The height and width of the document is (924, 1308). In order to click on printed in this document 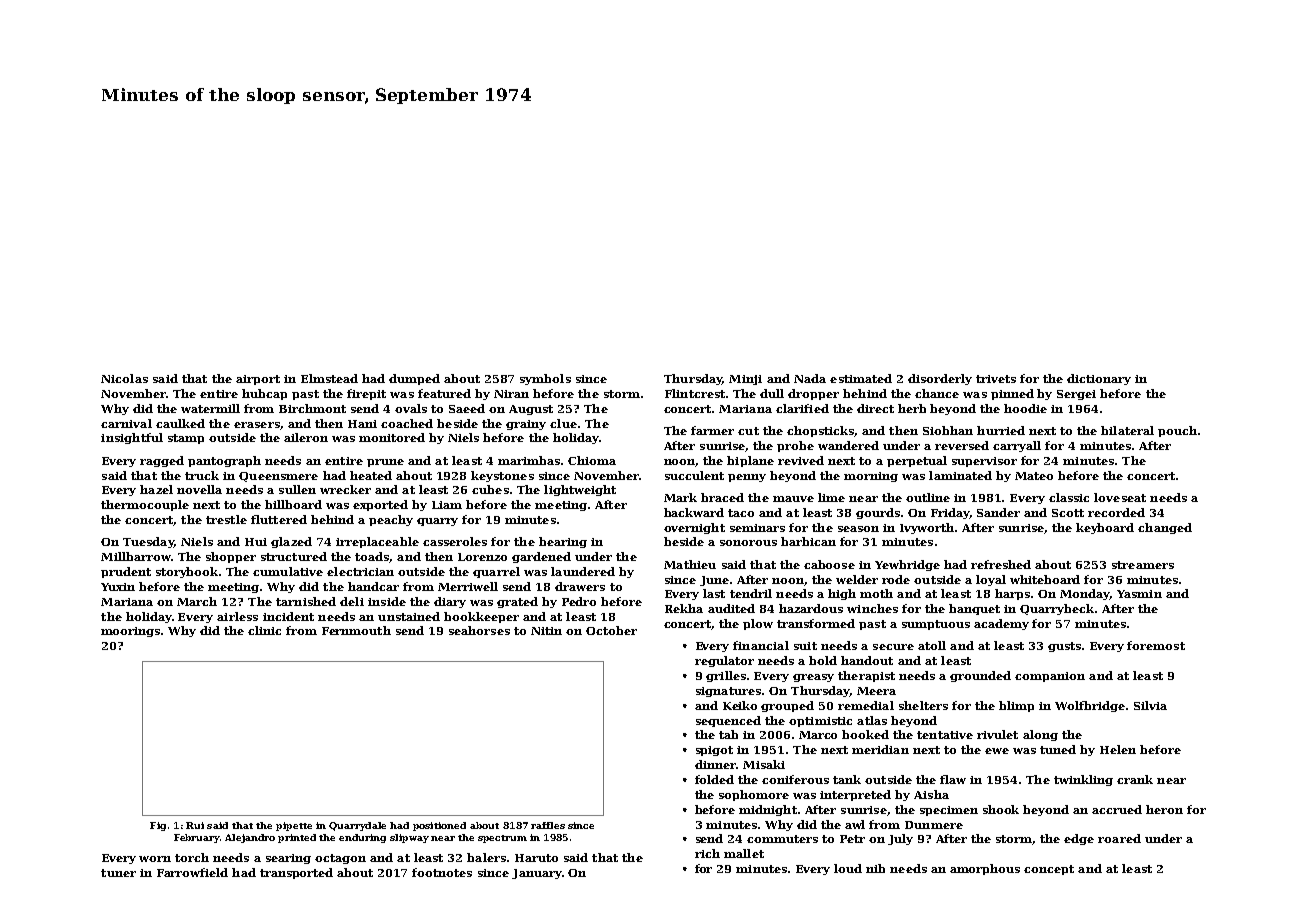, I will do `click(297, 838)`.
